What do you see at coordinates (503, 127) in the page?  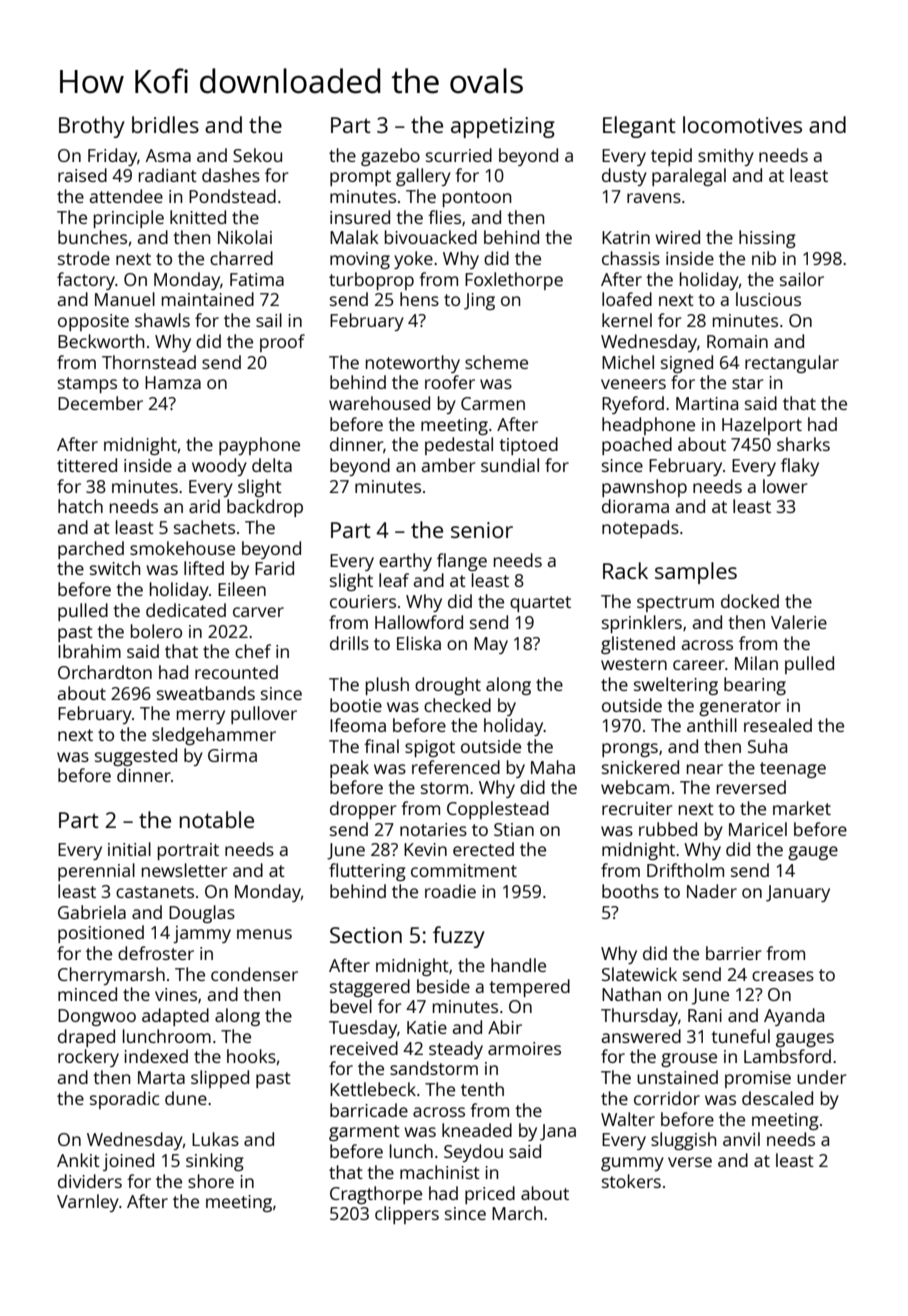 I see `appetizing` at bounding box center [503, 127].
